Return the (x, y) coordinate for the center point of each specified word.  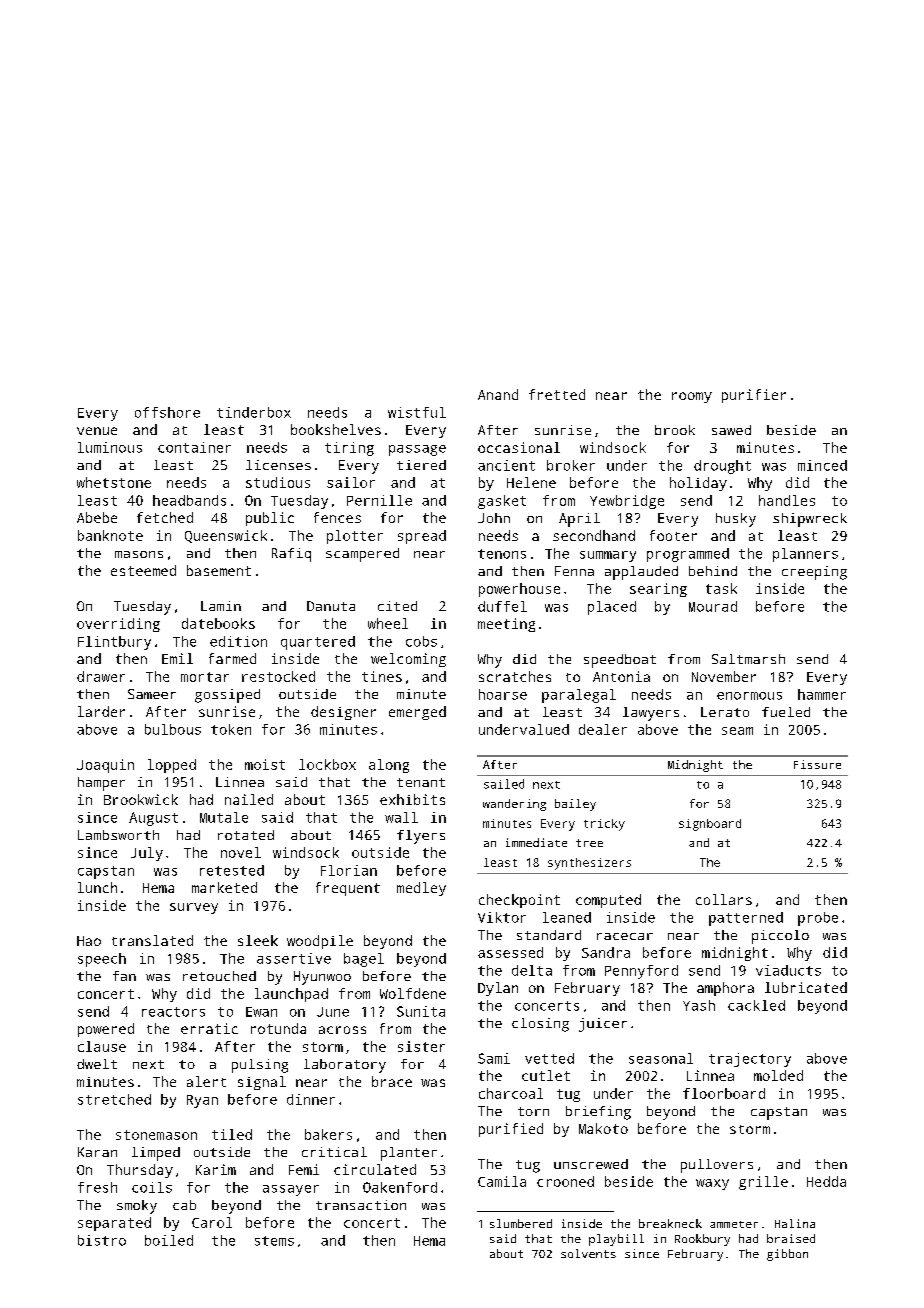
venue (97, 431)
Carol (212, 1222)
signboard (710, 825)
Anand (498, 394)
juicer (603, 1025)
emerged (417, 713)
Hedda (826, 1181)
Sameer (152, 694)
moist (265, 764)
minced (822, 465)
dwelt (97, 1064)
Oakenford (400, 1187)
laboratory (345, 1066)
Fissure (817, 764)
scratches (515, 676)
